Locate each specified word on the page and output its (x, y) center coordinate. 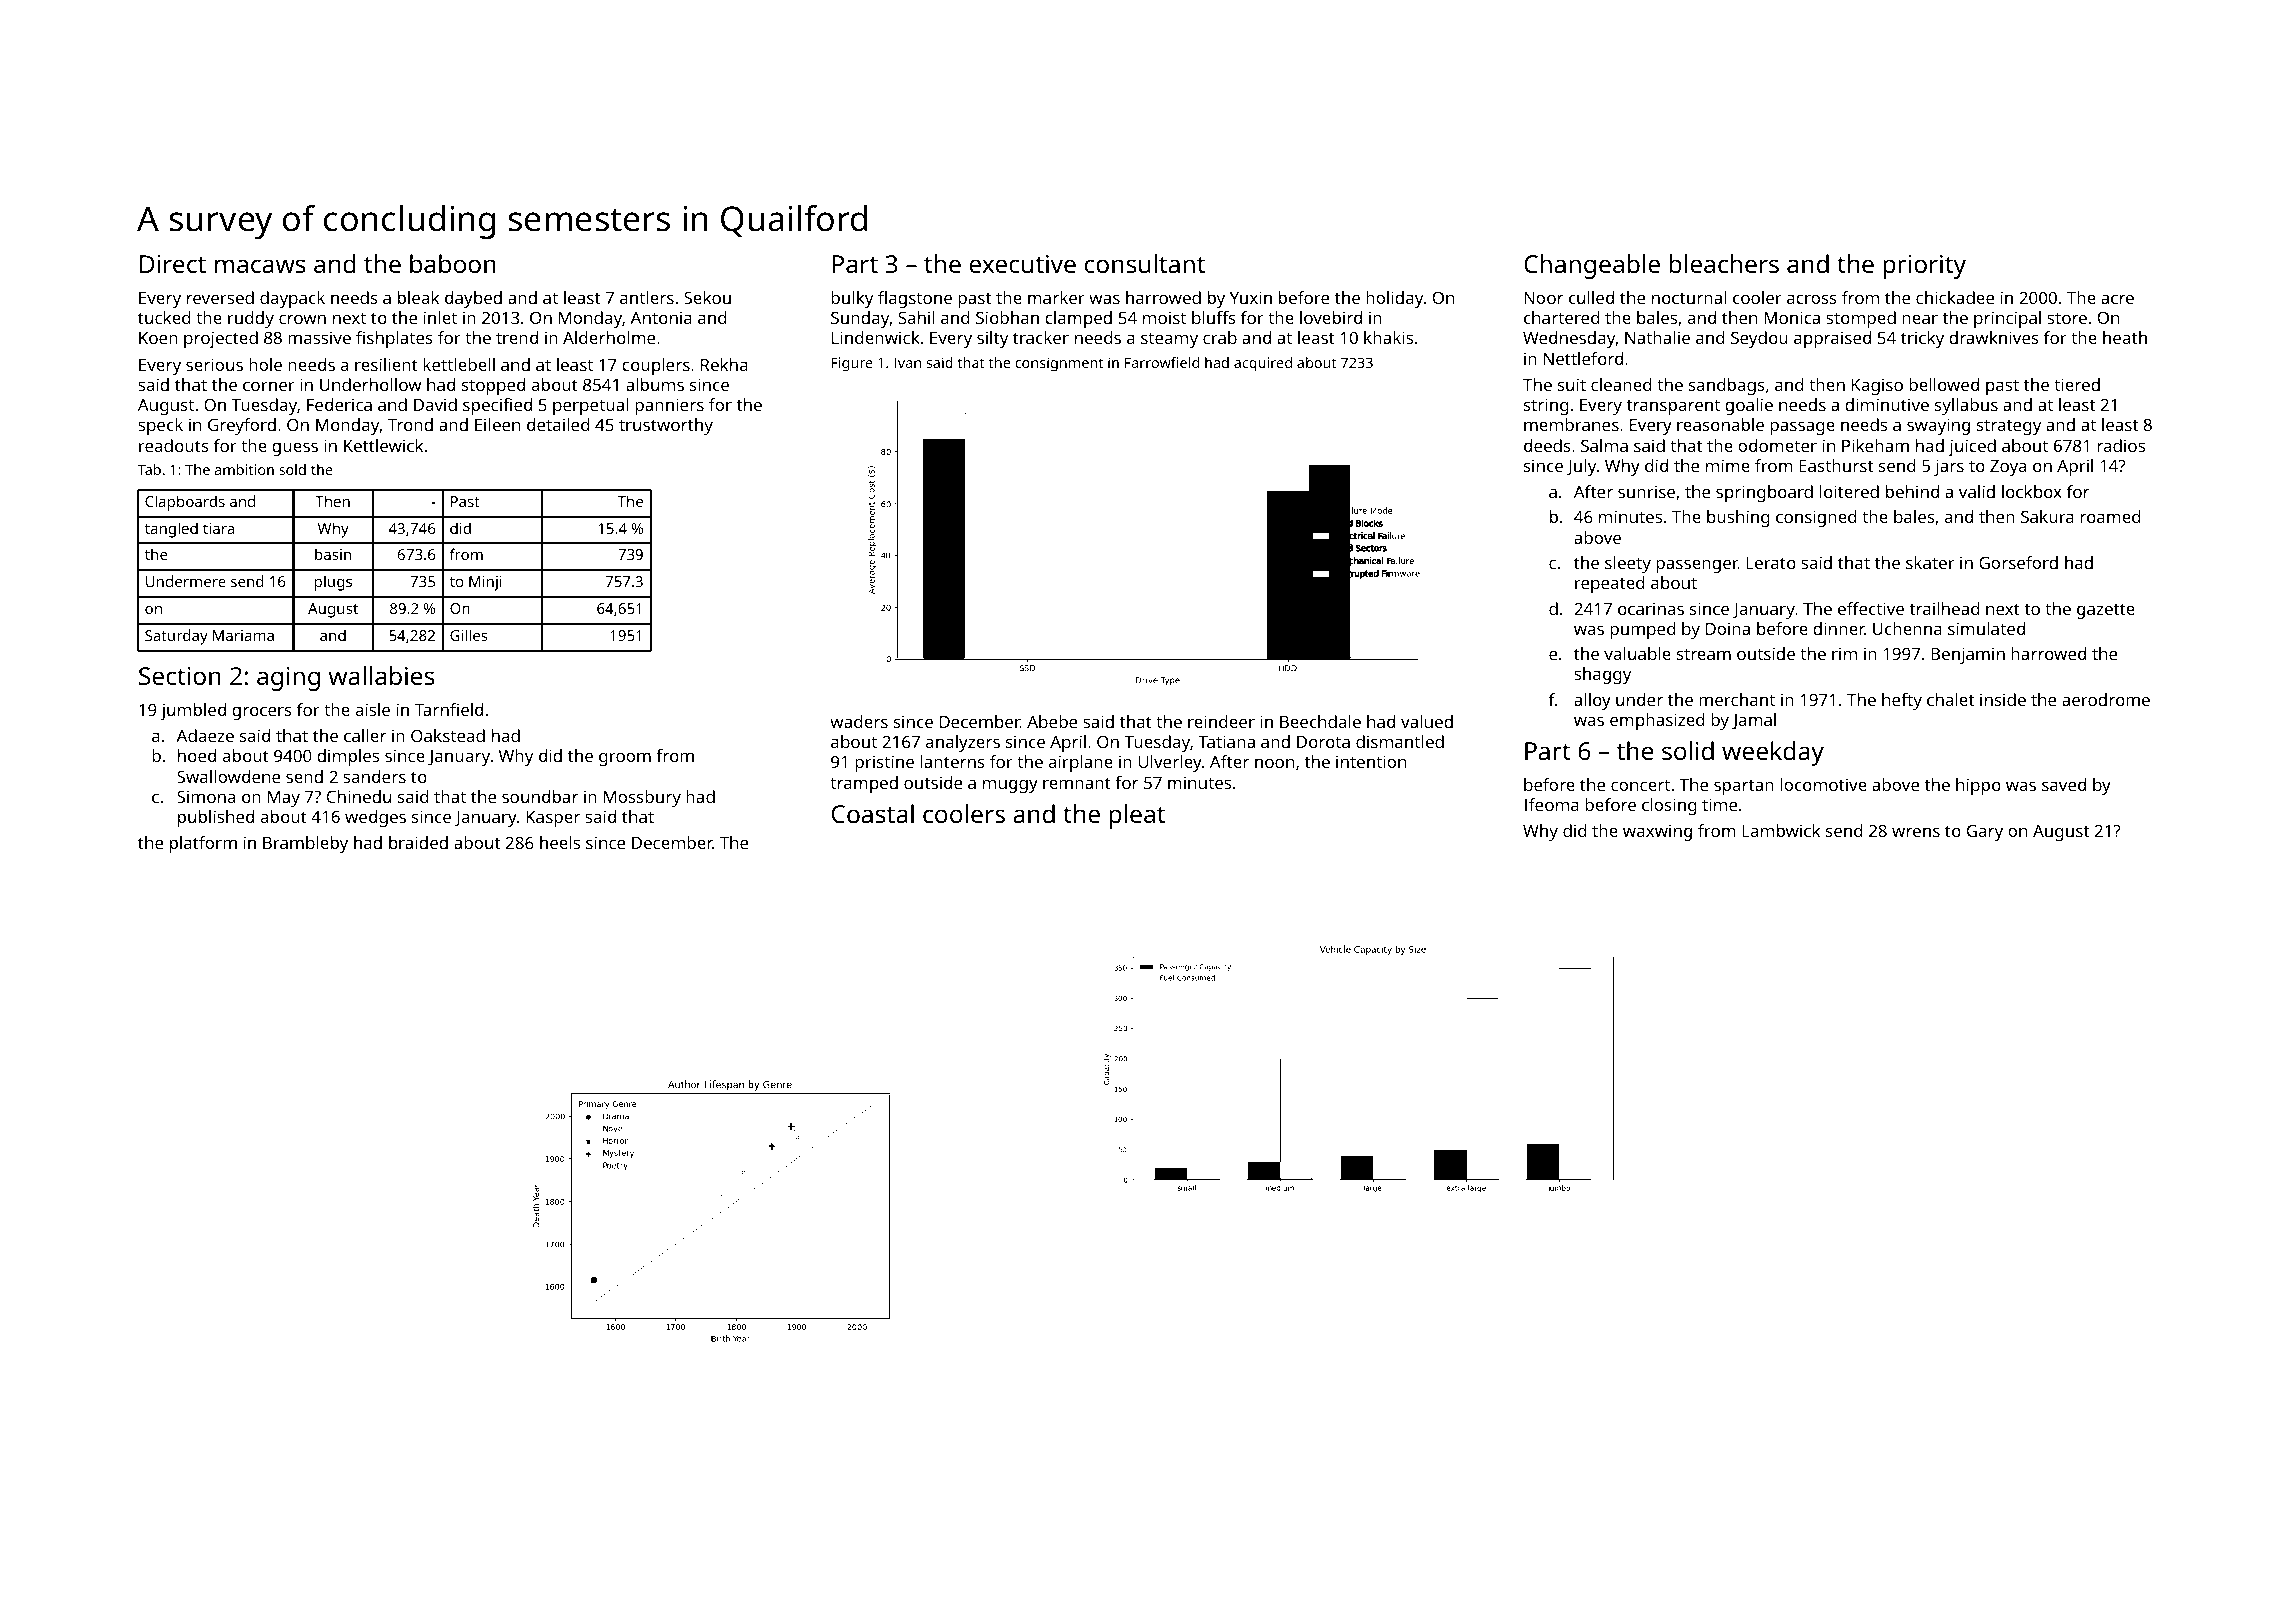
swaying (1938, 426)
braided (418, 842)
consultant (1145, 263)
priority (1924, 267)
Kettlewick (383, 445)
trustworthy (666, 426)
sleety (1628, 564)
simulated (1986, 628)
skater (1930, 562)
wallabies (381, 675)
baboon (453, 263)
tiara (218, 528)
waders (859, 721)
